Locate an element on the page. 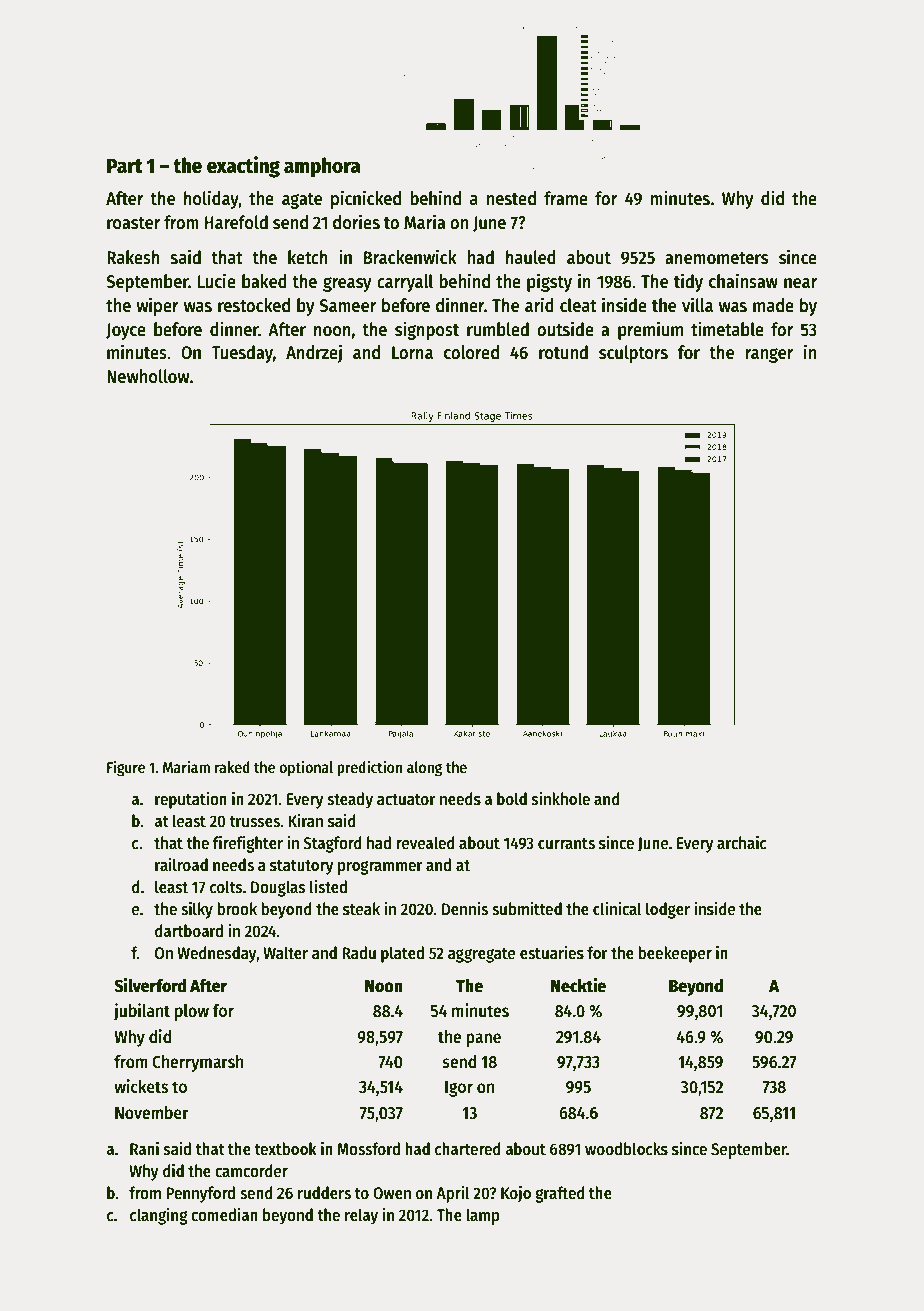 The height and width of the page is (1311, 924). Silverford is located at coordinates (150, 985).
